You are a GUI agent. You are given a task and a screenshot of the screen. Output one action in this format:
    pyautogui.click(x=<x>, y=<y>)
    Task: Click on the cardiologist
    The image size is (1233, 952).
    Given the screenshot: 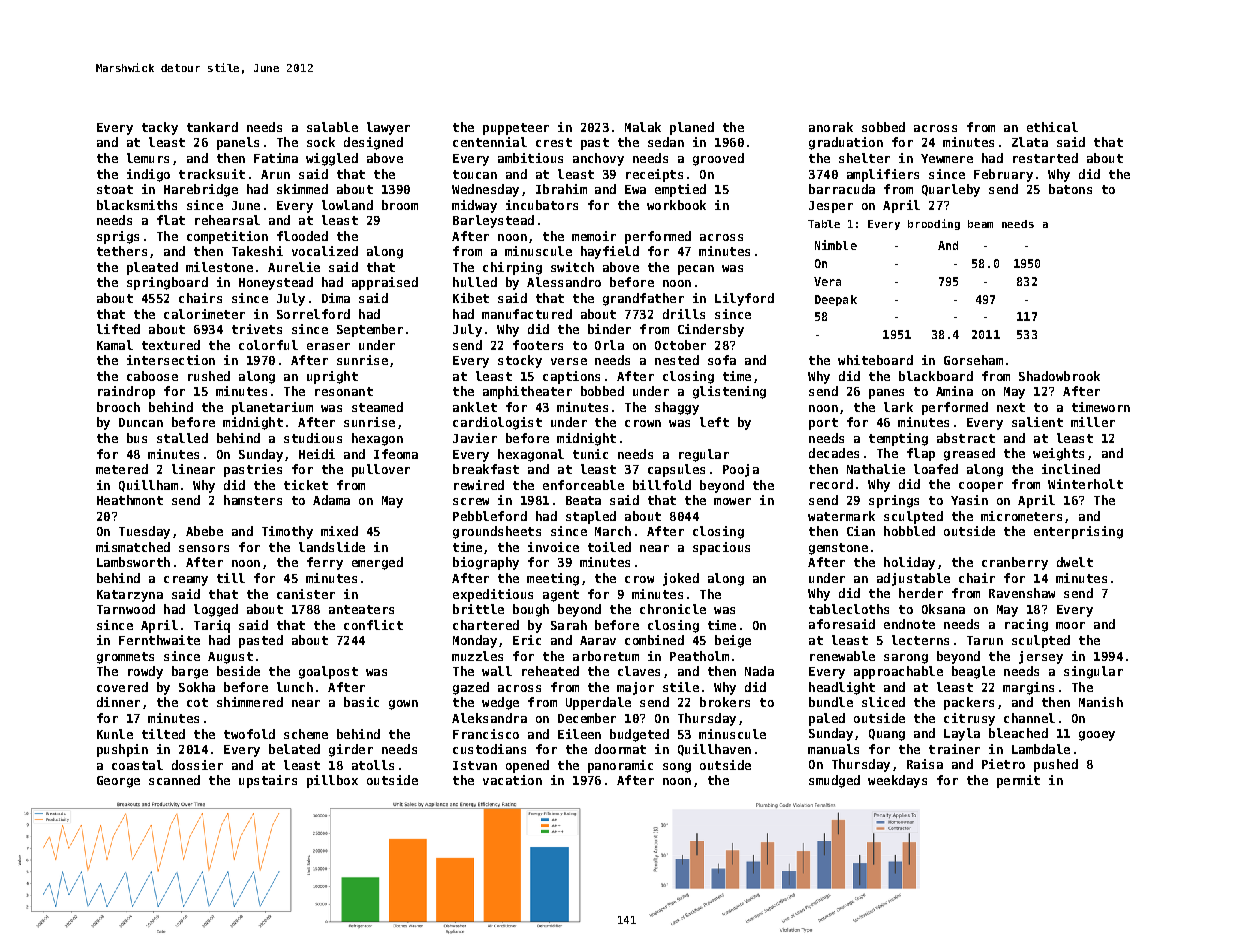 What is the action you would take?
    pyautogui.click(x=497, y=423)
